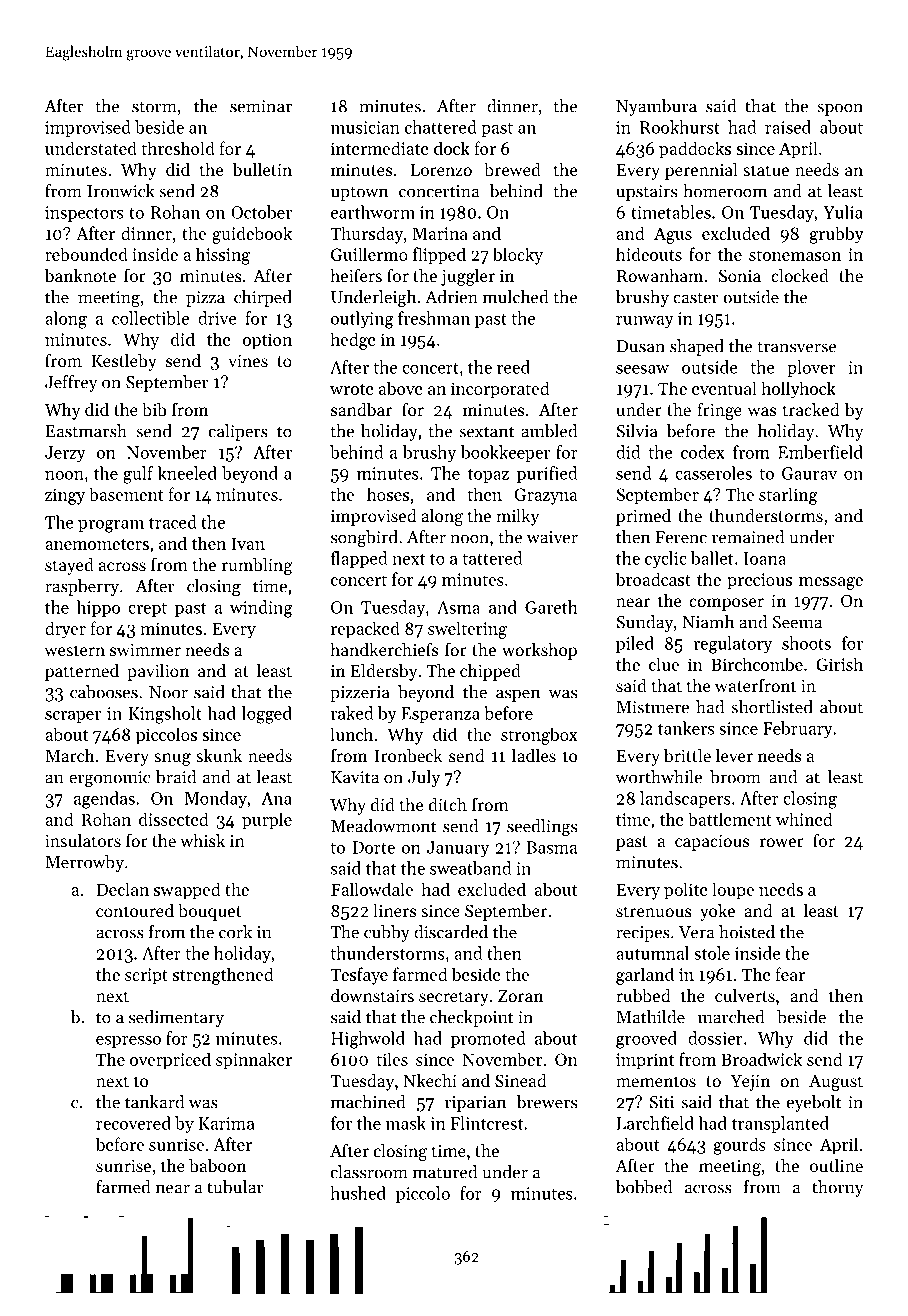  I want to click on eyebolt, so click(814, 1103).
